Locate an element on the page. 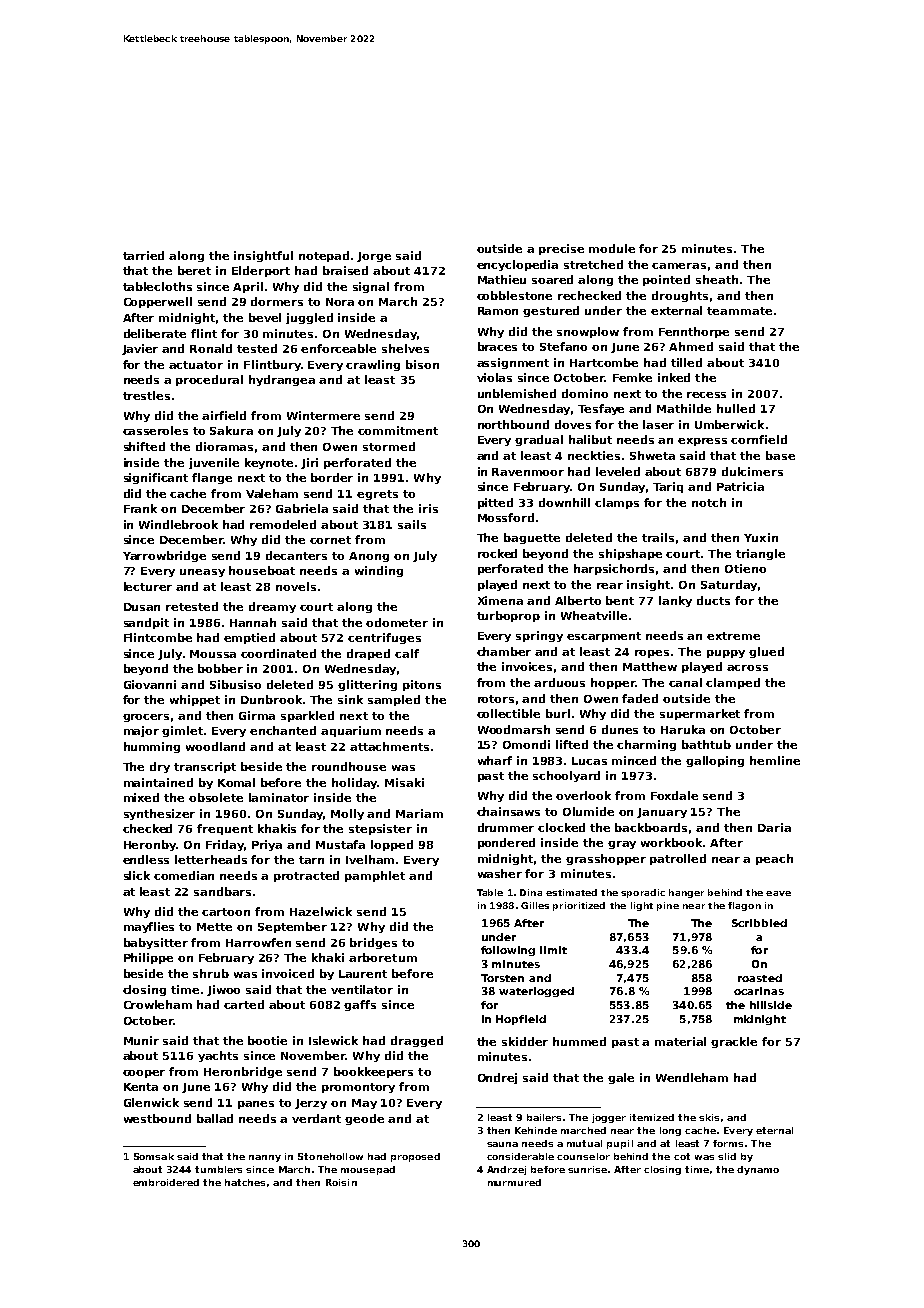 The width and height of the image is (924, 1308). cameras is located at coordinates (679, 266).
